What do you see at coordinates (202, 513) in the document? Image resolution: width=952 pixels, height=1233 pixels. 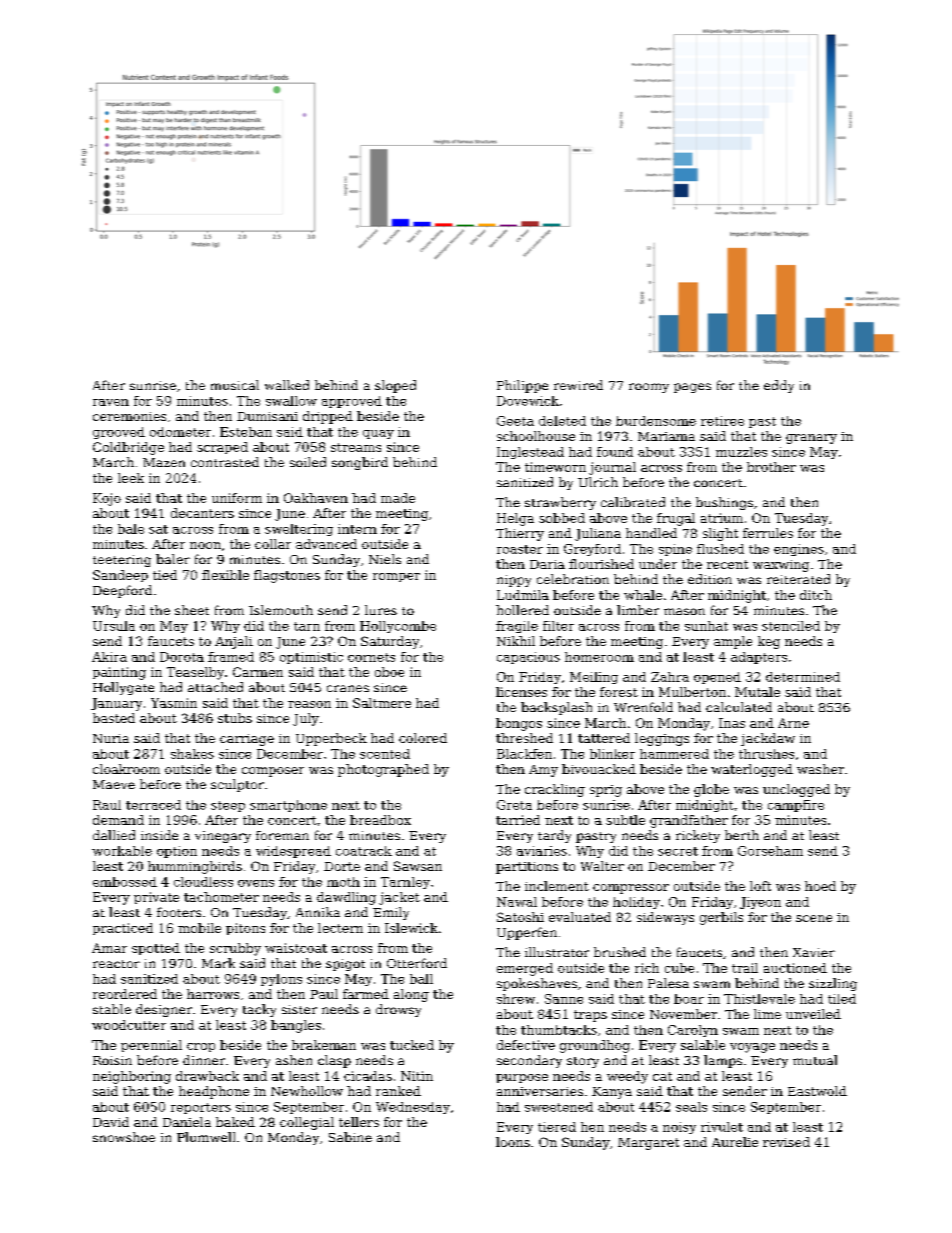 I see `decanters` at bounding box center [202, 513].
